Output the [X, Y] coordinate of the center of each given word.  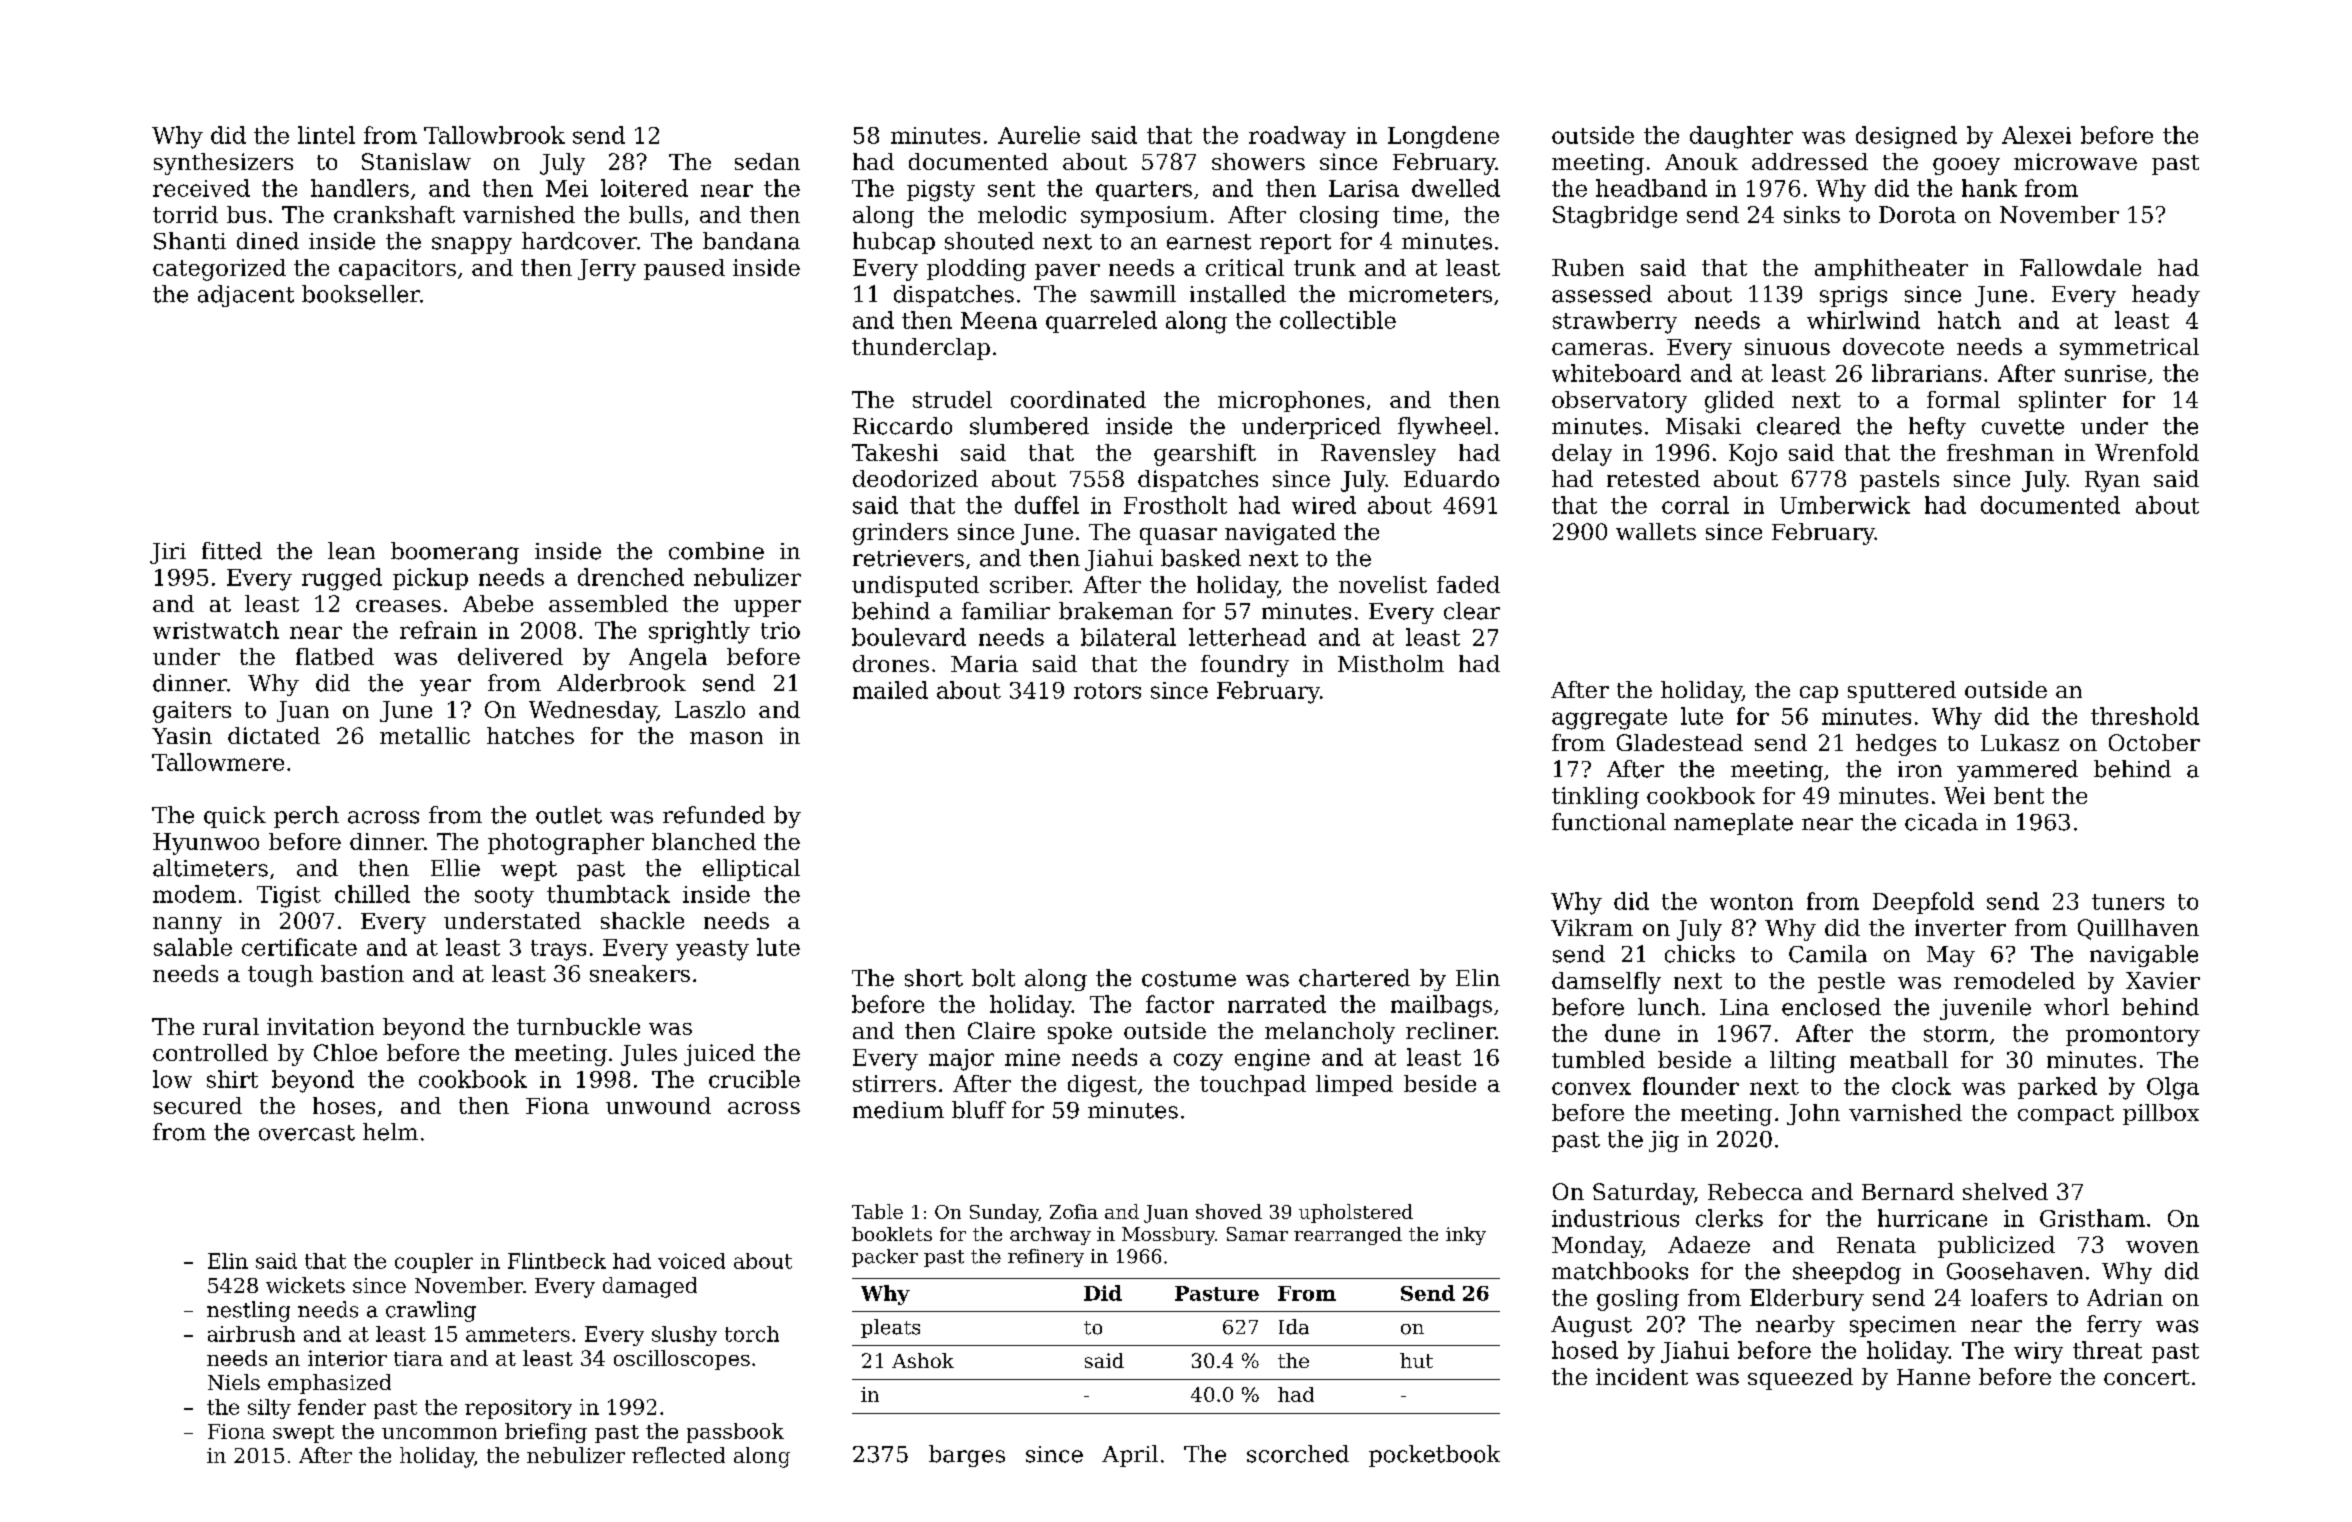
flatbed [335, 656]
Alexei [2036, 135]
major [961, 1060]
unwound [658, 1105]
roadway [1297, 137]
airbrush [251, 1334]
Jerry [607, 270]
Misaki [1703, 426]
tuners [2128, 902]
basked [1201, 558]
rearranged [1348, 1236]
